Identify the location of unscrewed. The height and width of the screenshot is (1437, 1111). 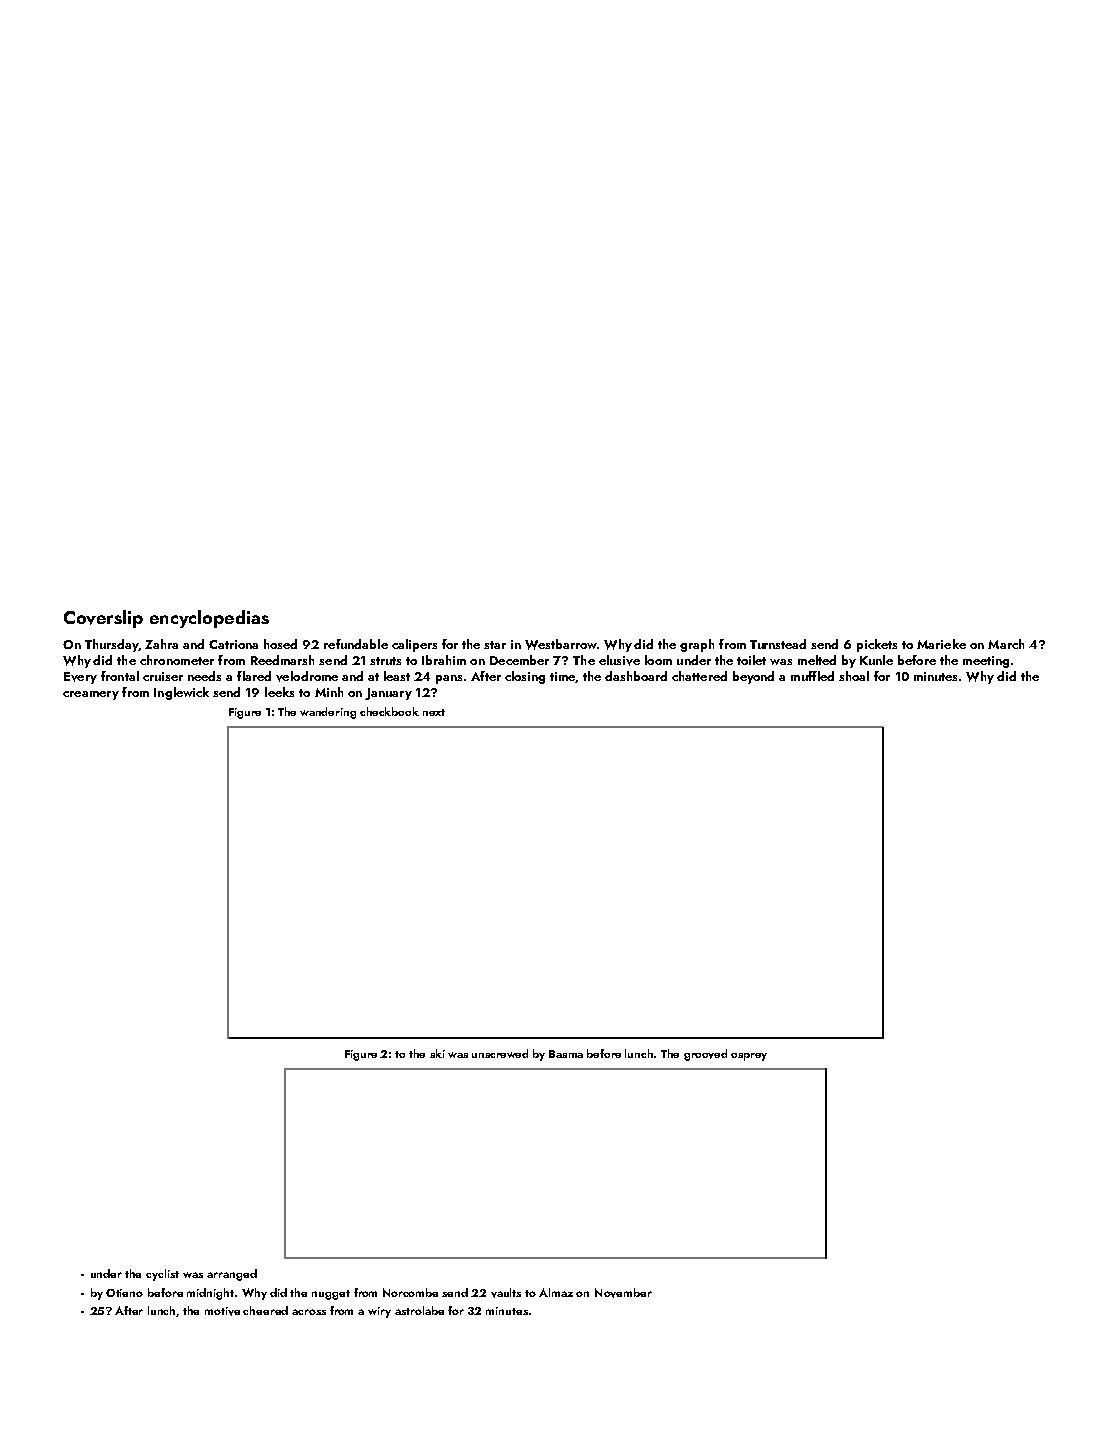
(500, 1053).
